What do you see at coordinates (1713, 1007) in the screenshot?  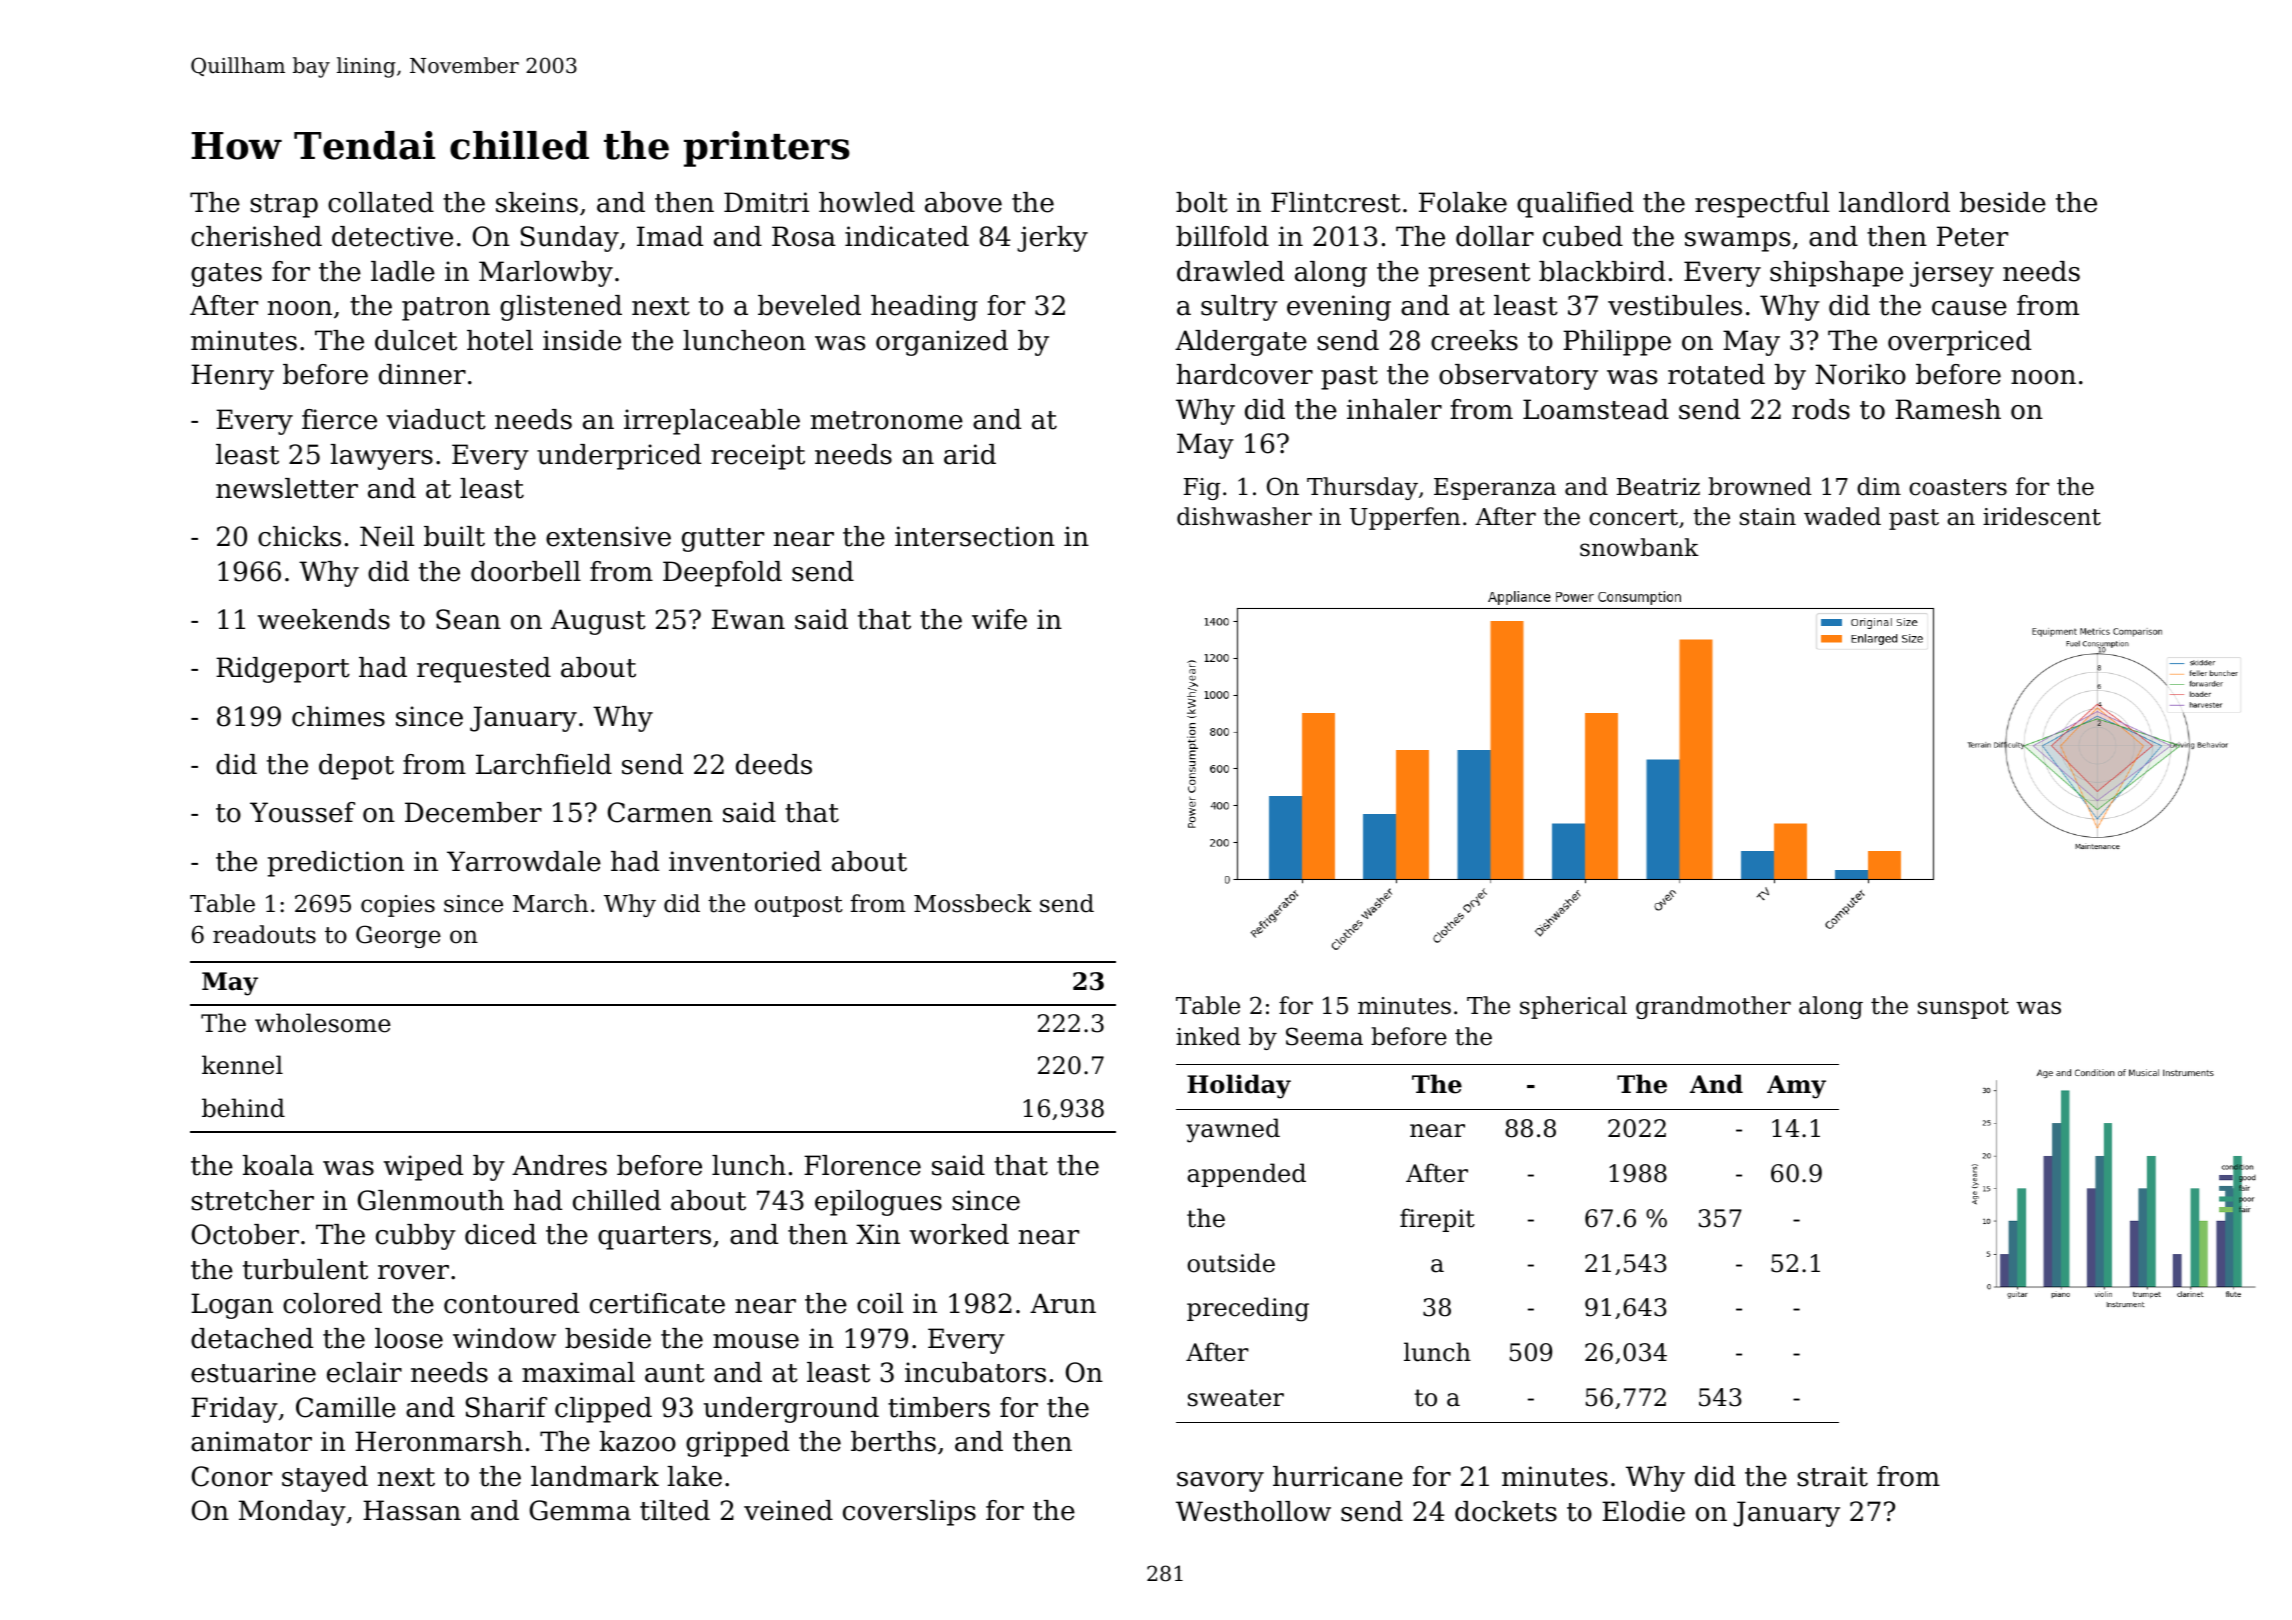 I see `grandmother` at bounding box center [1713, 1007].
